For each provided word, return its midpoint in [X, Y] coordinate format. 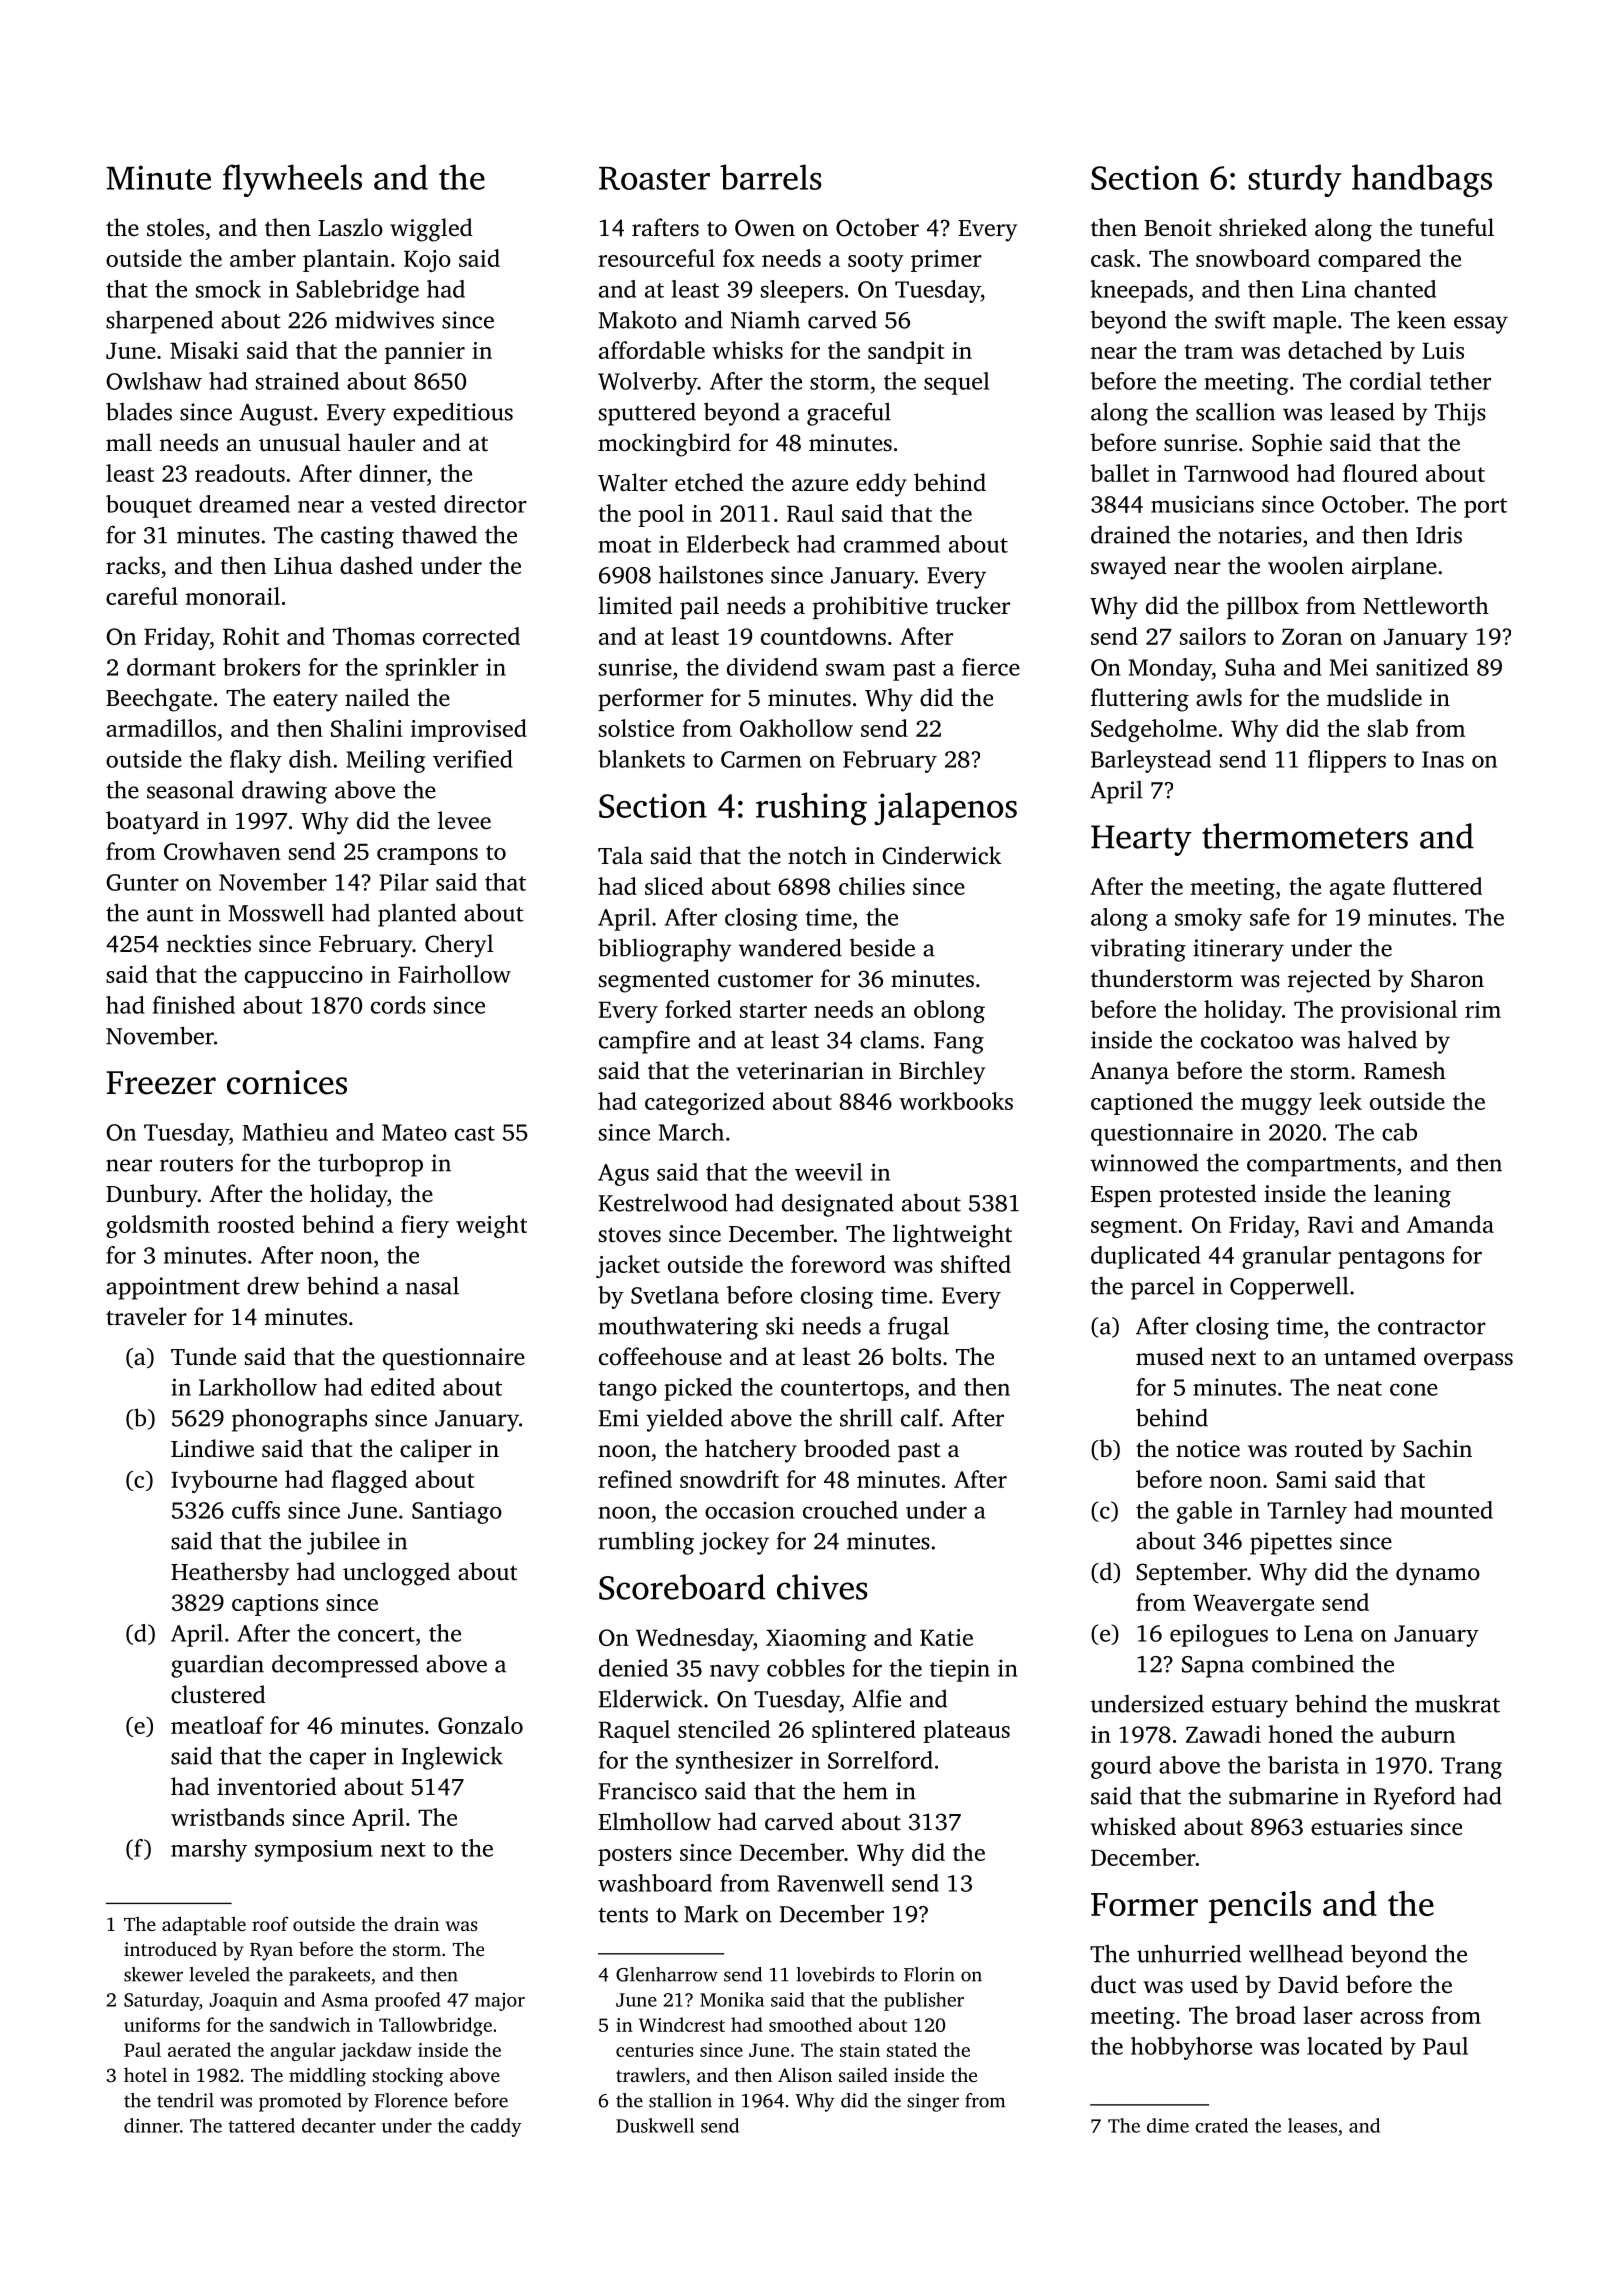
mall [129, 442]
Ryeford [1414, 1798]
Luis [1443, 350]
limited [635, 605]
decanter [339, 2125]
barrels [771, 177]
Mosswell [276, 912]
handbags [1422, 180]
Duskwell [655, 2125]
